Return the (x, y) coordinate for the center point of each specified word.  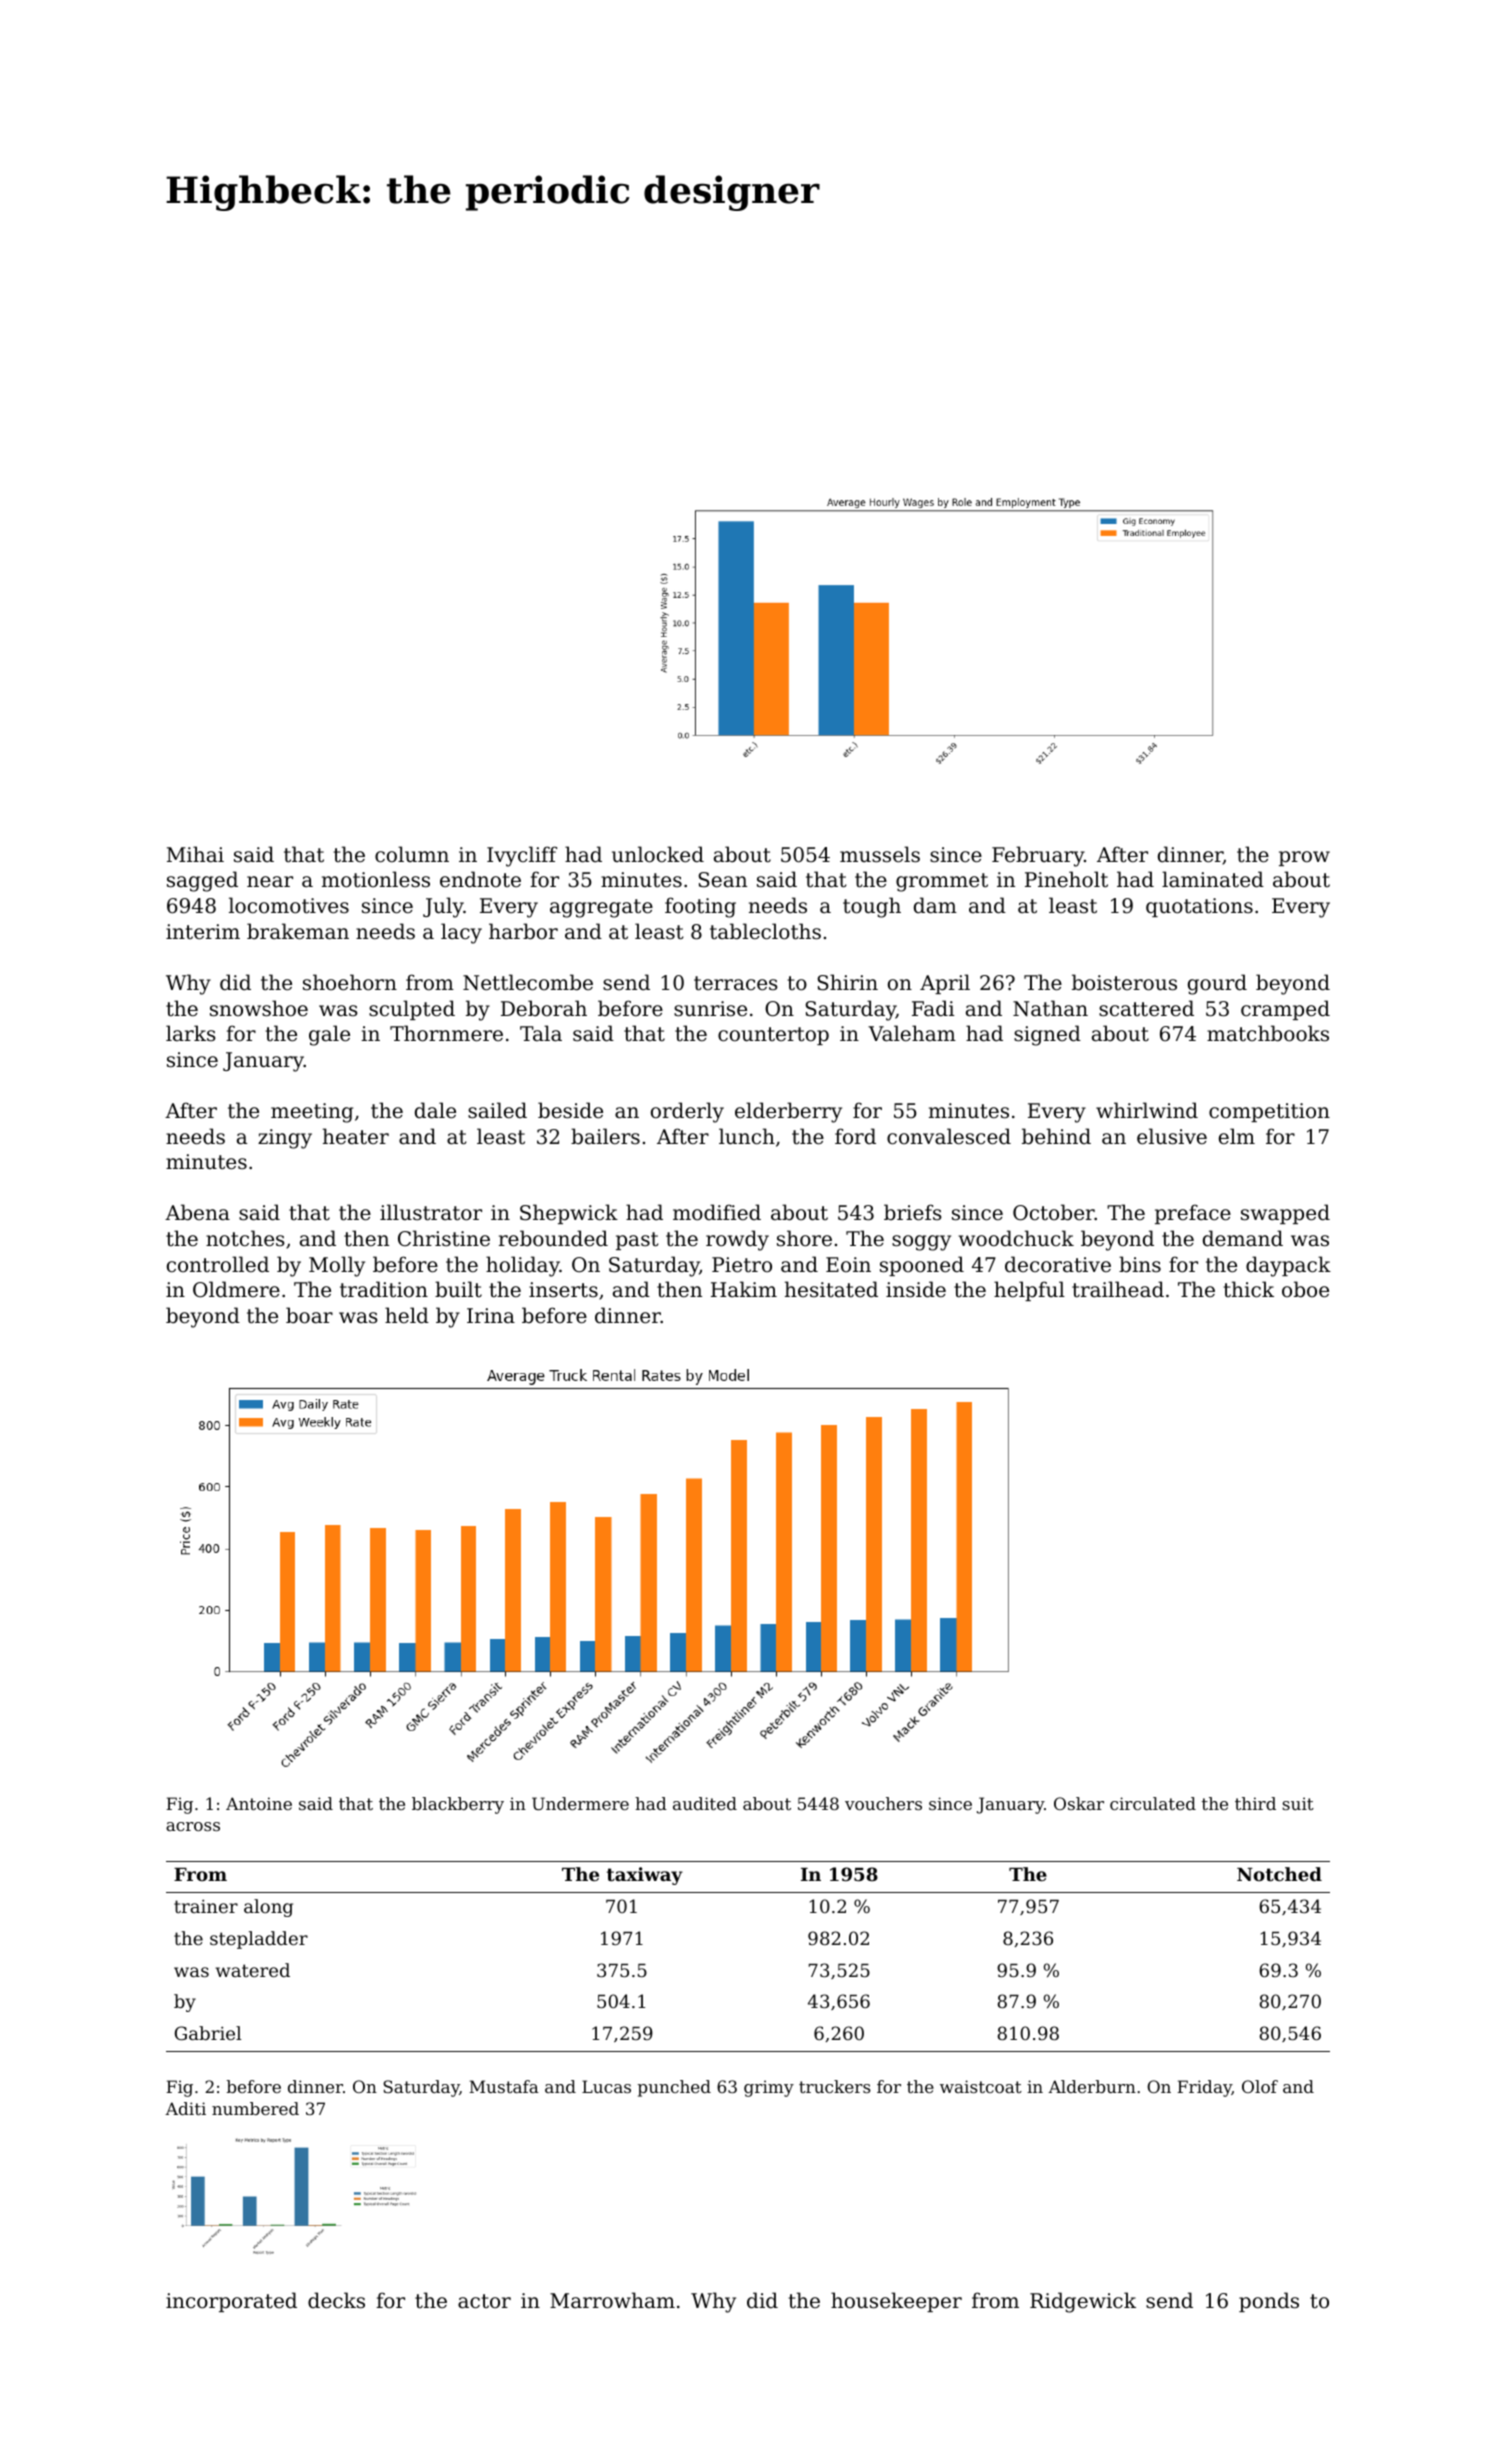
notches (245, 1238)
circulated (1153, 1803)
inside (916, 1289)
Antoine (259, 1803)
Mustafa (504, 2086)
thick (1249, 1289)
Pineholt (1066, 879)
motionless (376, 879)
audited (705, 1803)
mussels (880, 854)
